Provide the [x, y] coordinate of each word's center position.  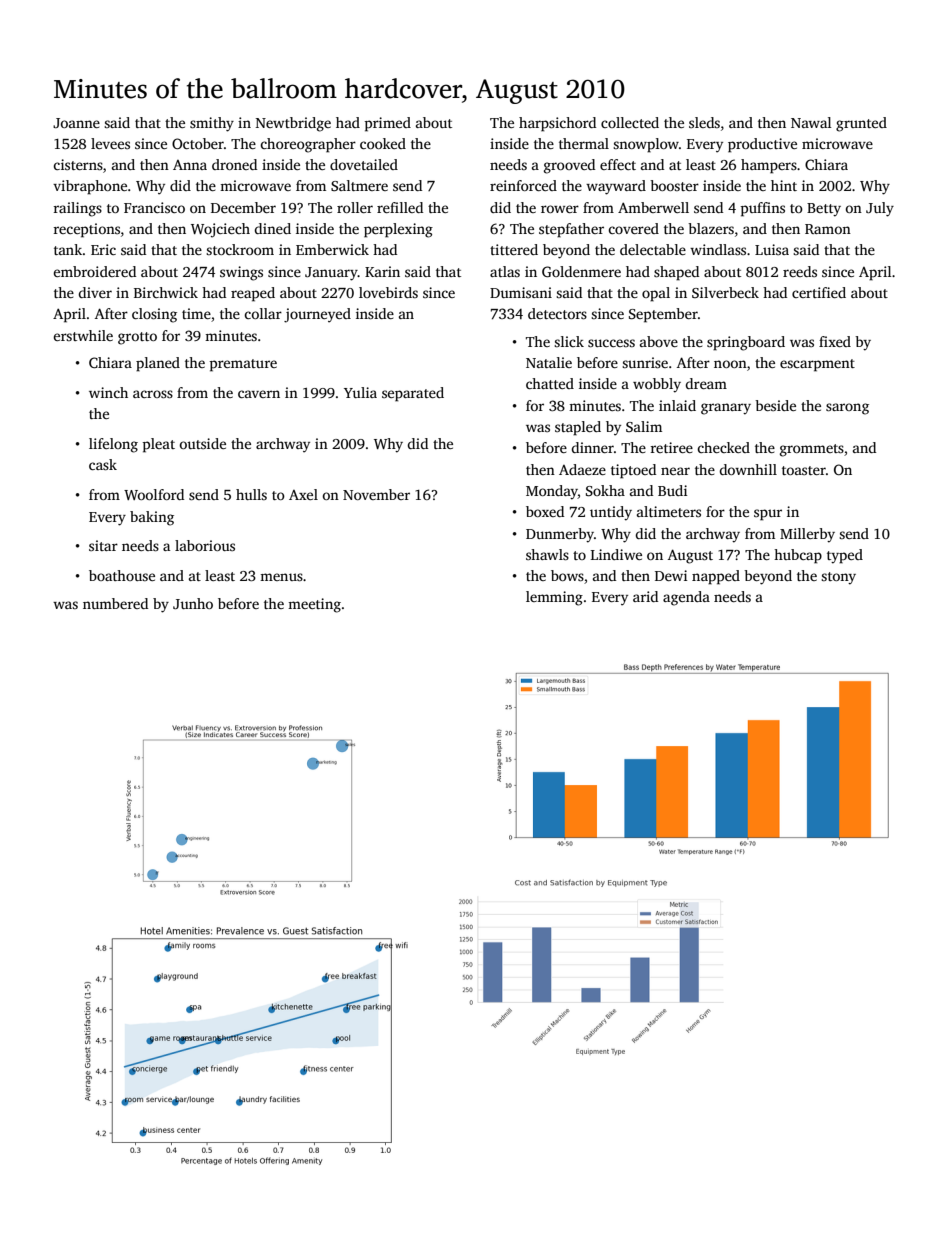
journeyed [317, 315]
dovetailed [364, 164]
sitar [103, 545]
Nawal [811, 122]
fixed [835, 341]
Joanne [76, 123]
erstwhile [83, 335]
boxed [545, 511]
